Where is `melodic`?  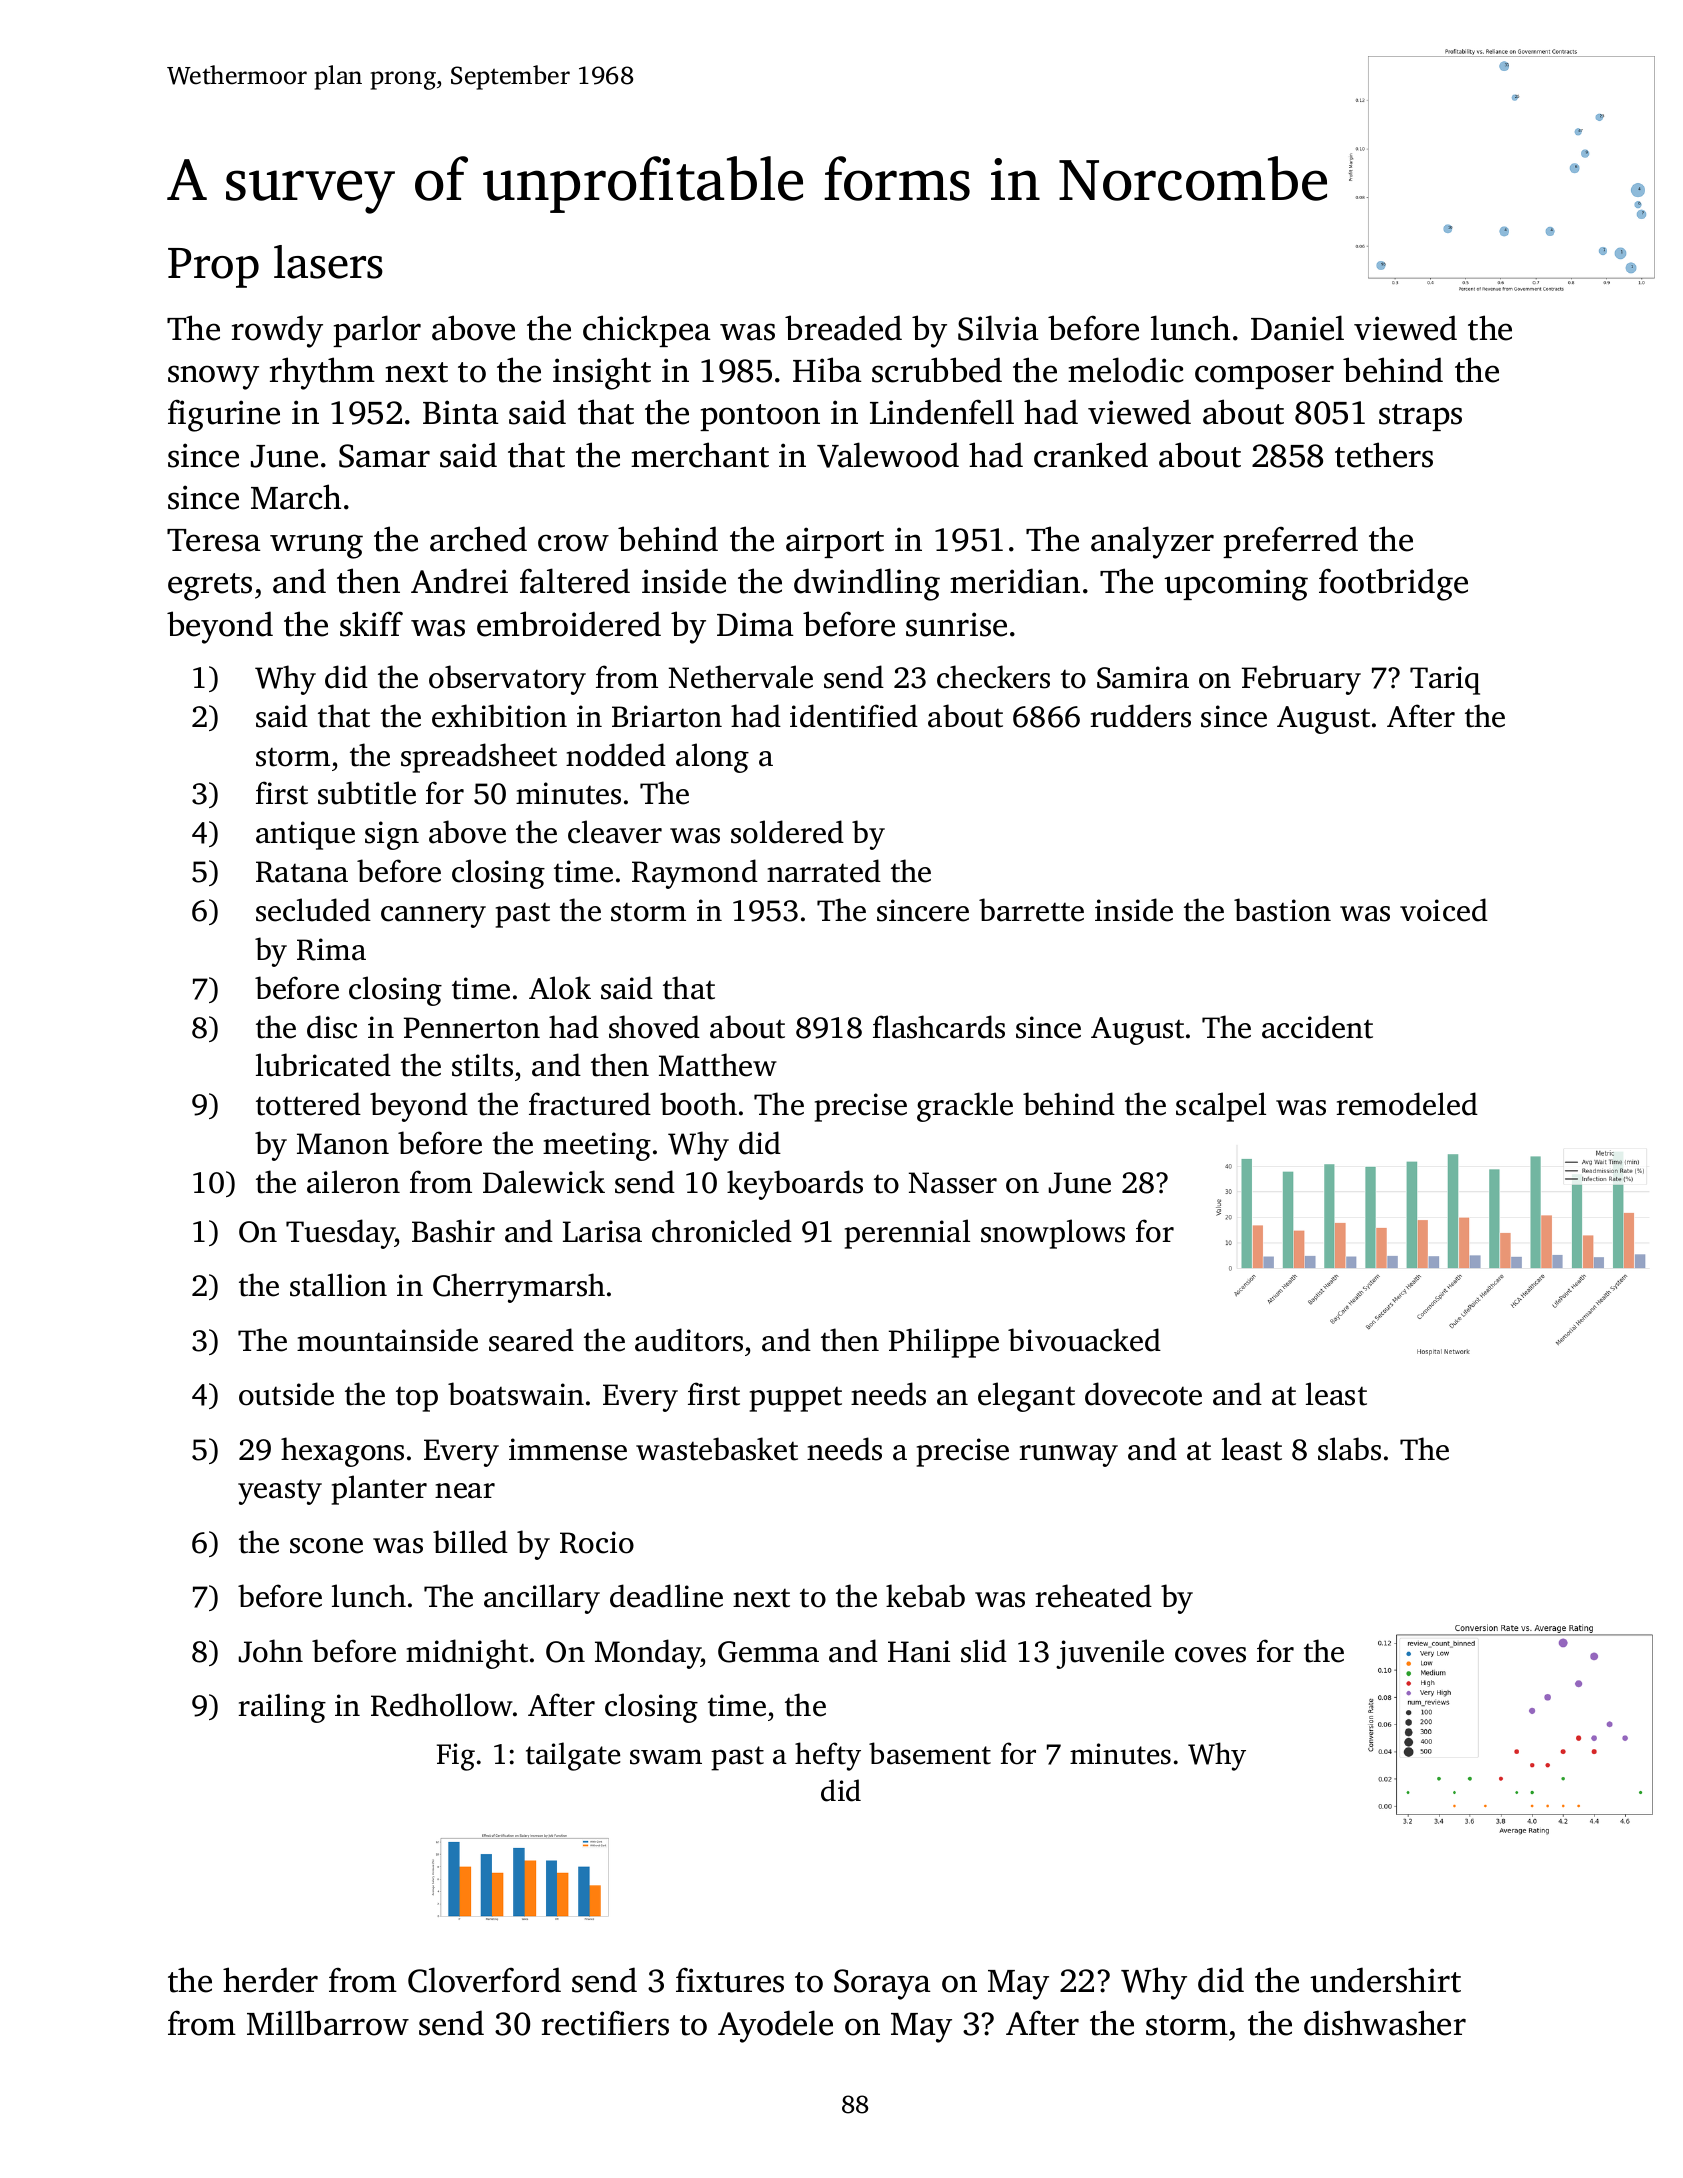
melodic is located at coordinates (1126, 370).
